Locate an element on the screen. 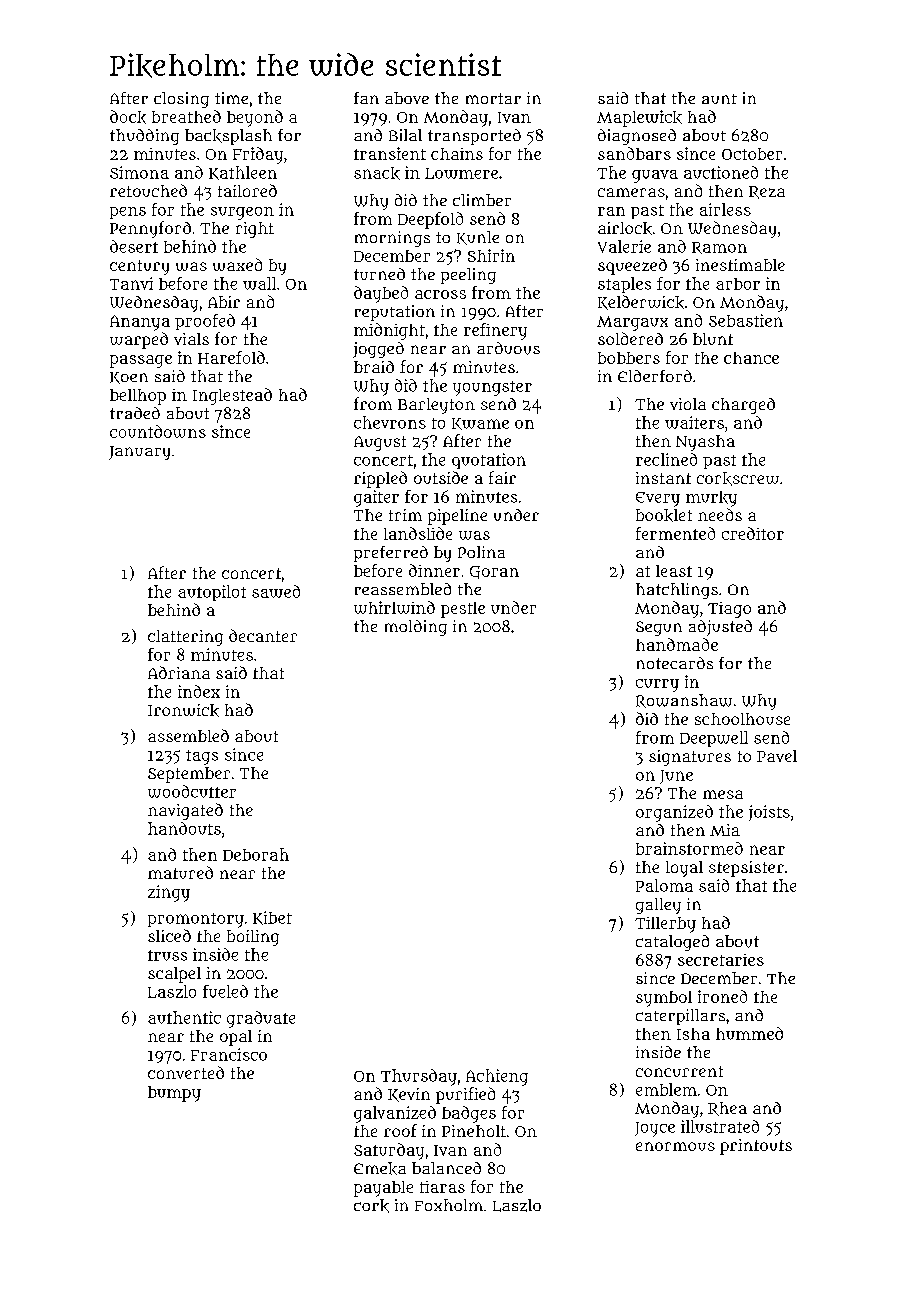 The height and width of the screenshot is (1316, 908). chevrons is located at coordinates (390, 422).
